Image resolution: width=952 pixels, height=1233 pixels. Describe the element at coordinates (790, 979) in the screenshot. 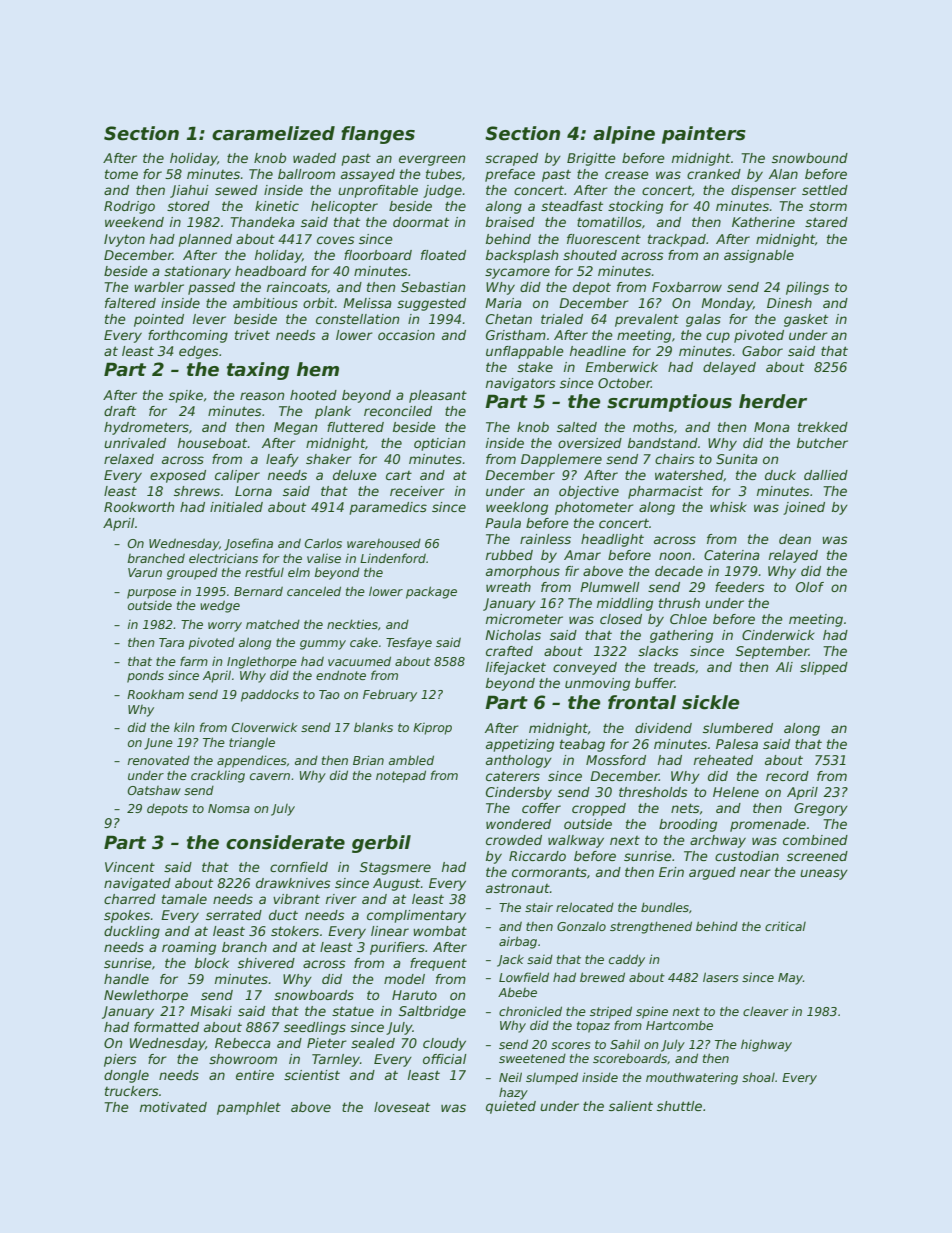

I see `May` at that location.
